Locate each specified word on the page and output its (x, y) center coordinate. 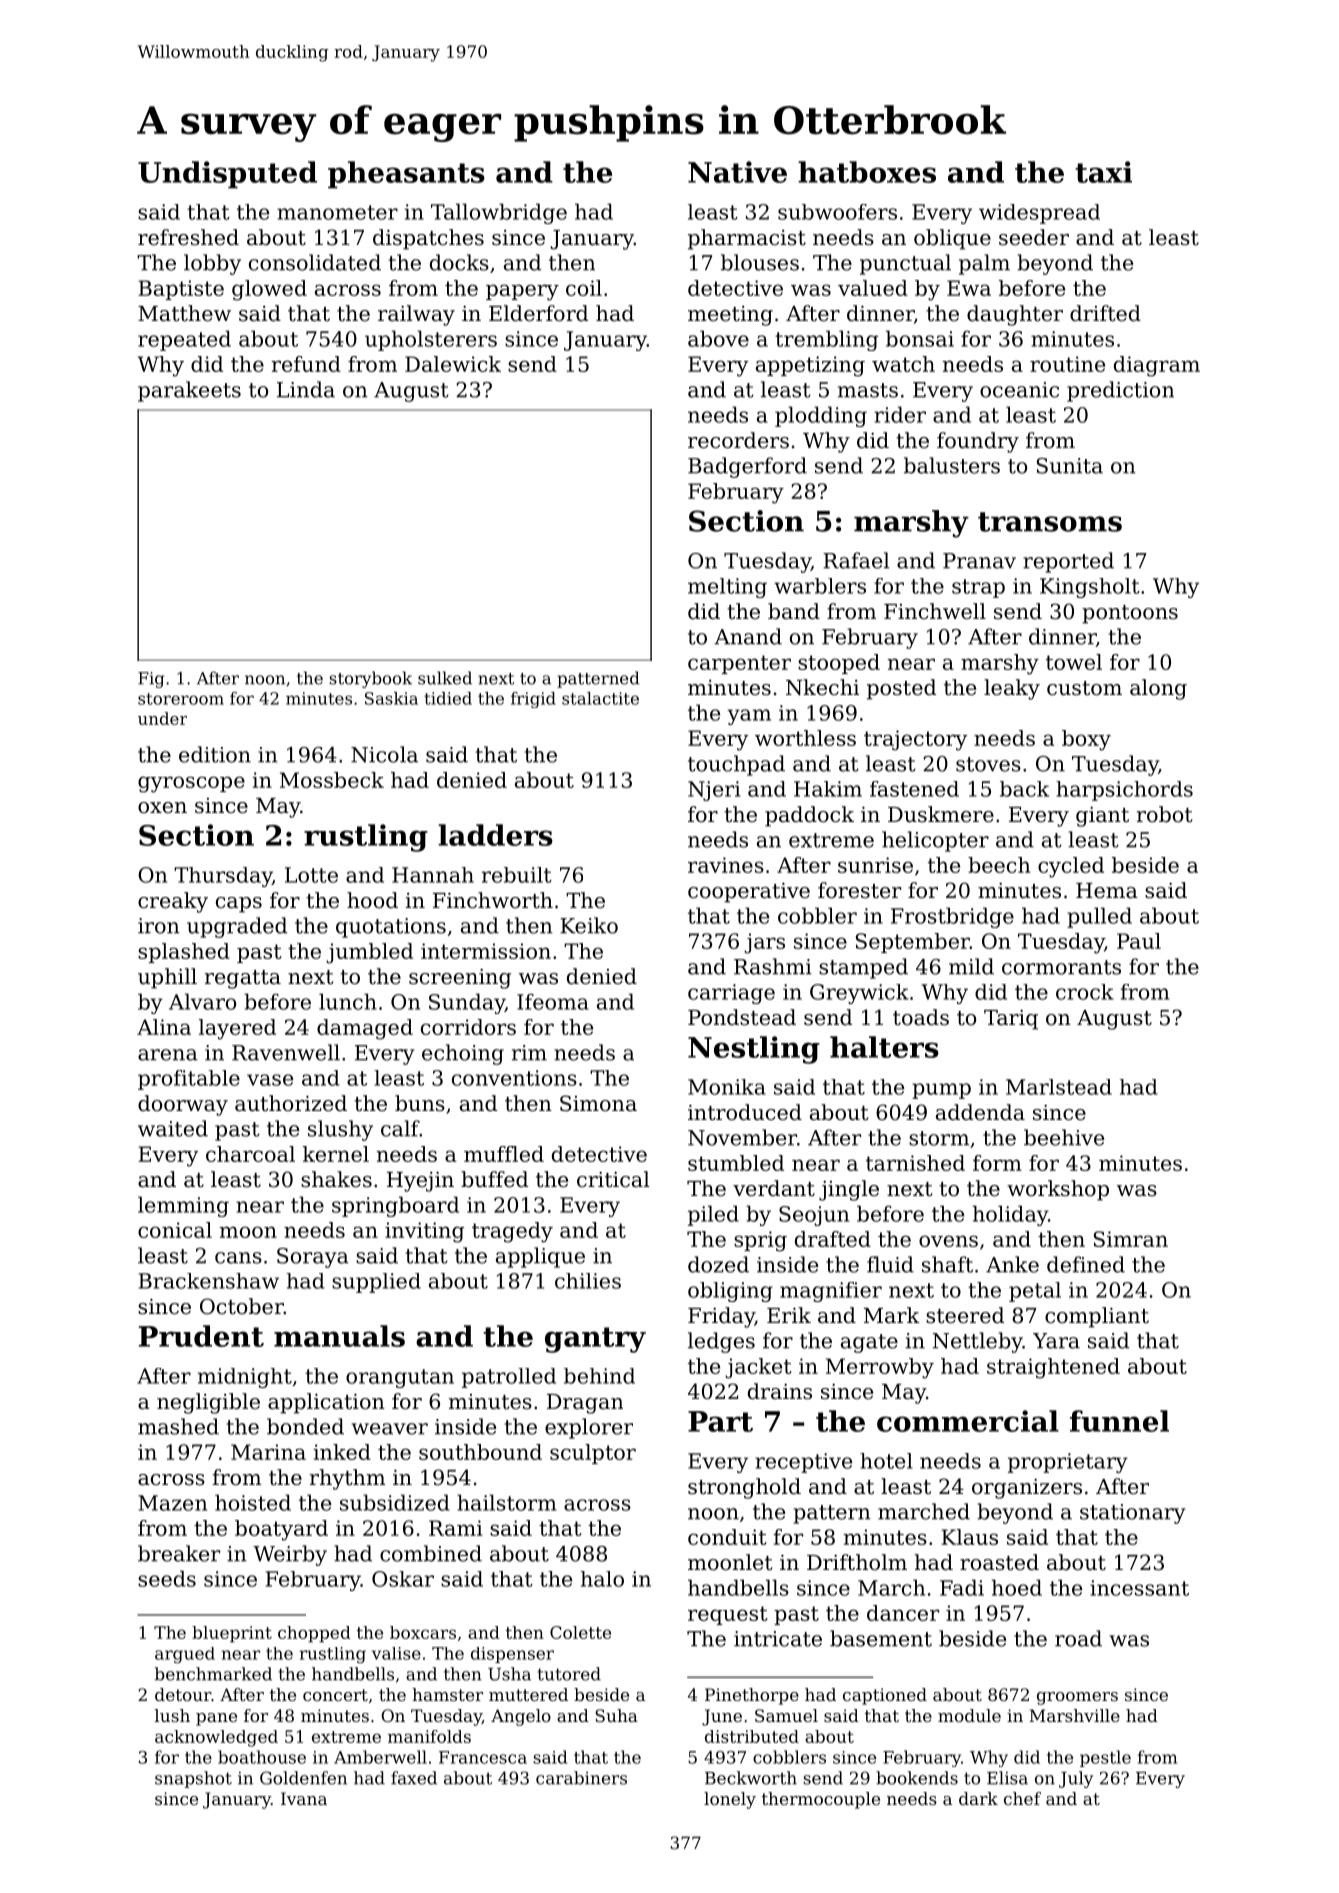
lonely (730, 1800)
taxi (1103, 172)
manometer (337, 212)
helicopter (935, 841)
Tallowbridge (499, 213)
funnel (1119, 1421)
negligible (208, 1403)
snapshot (193, 1779)
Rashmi (773, 966)
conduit (727, 1537)
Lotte (311, 875)
